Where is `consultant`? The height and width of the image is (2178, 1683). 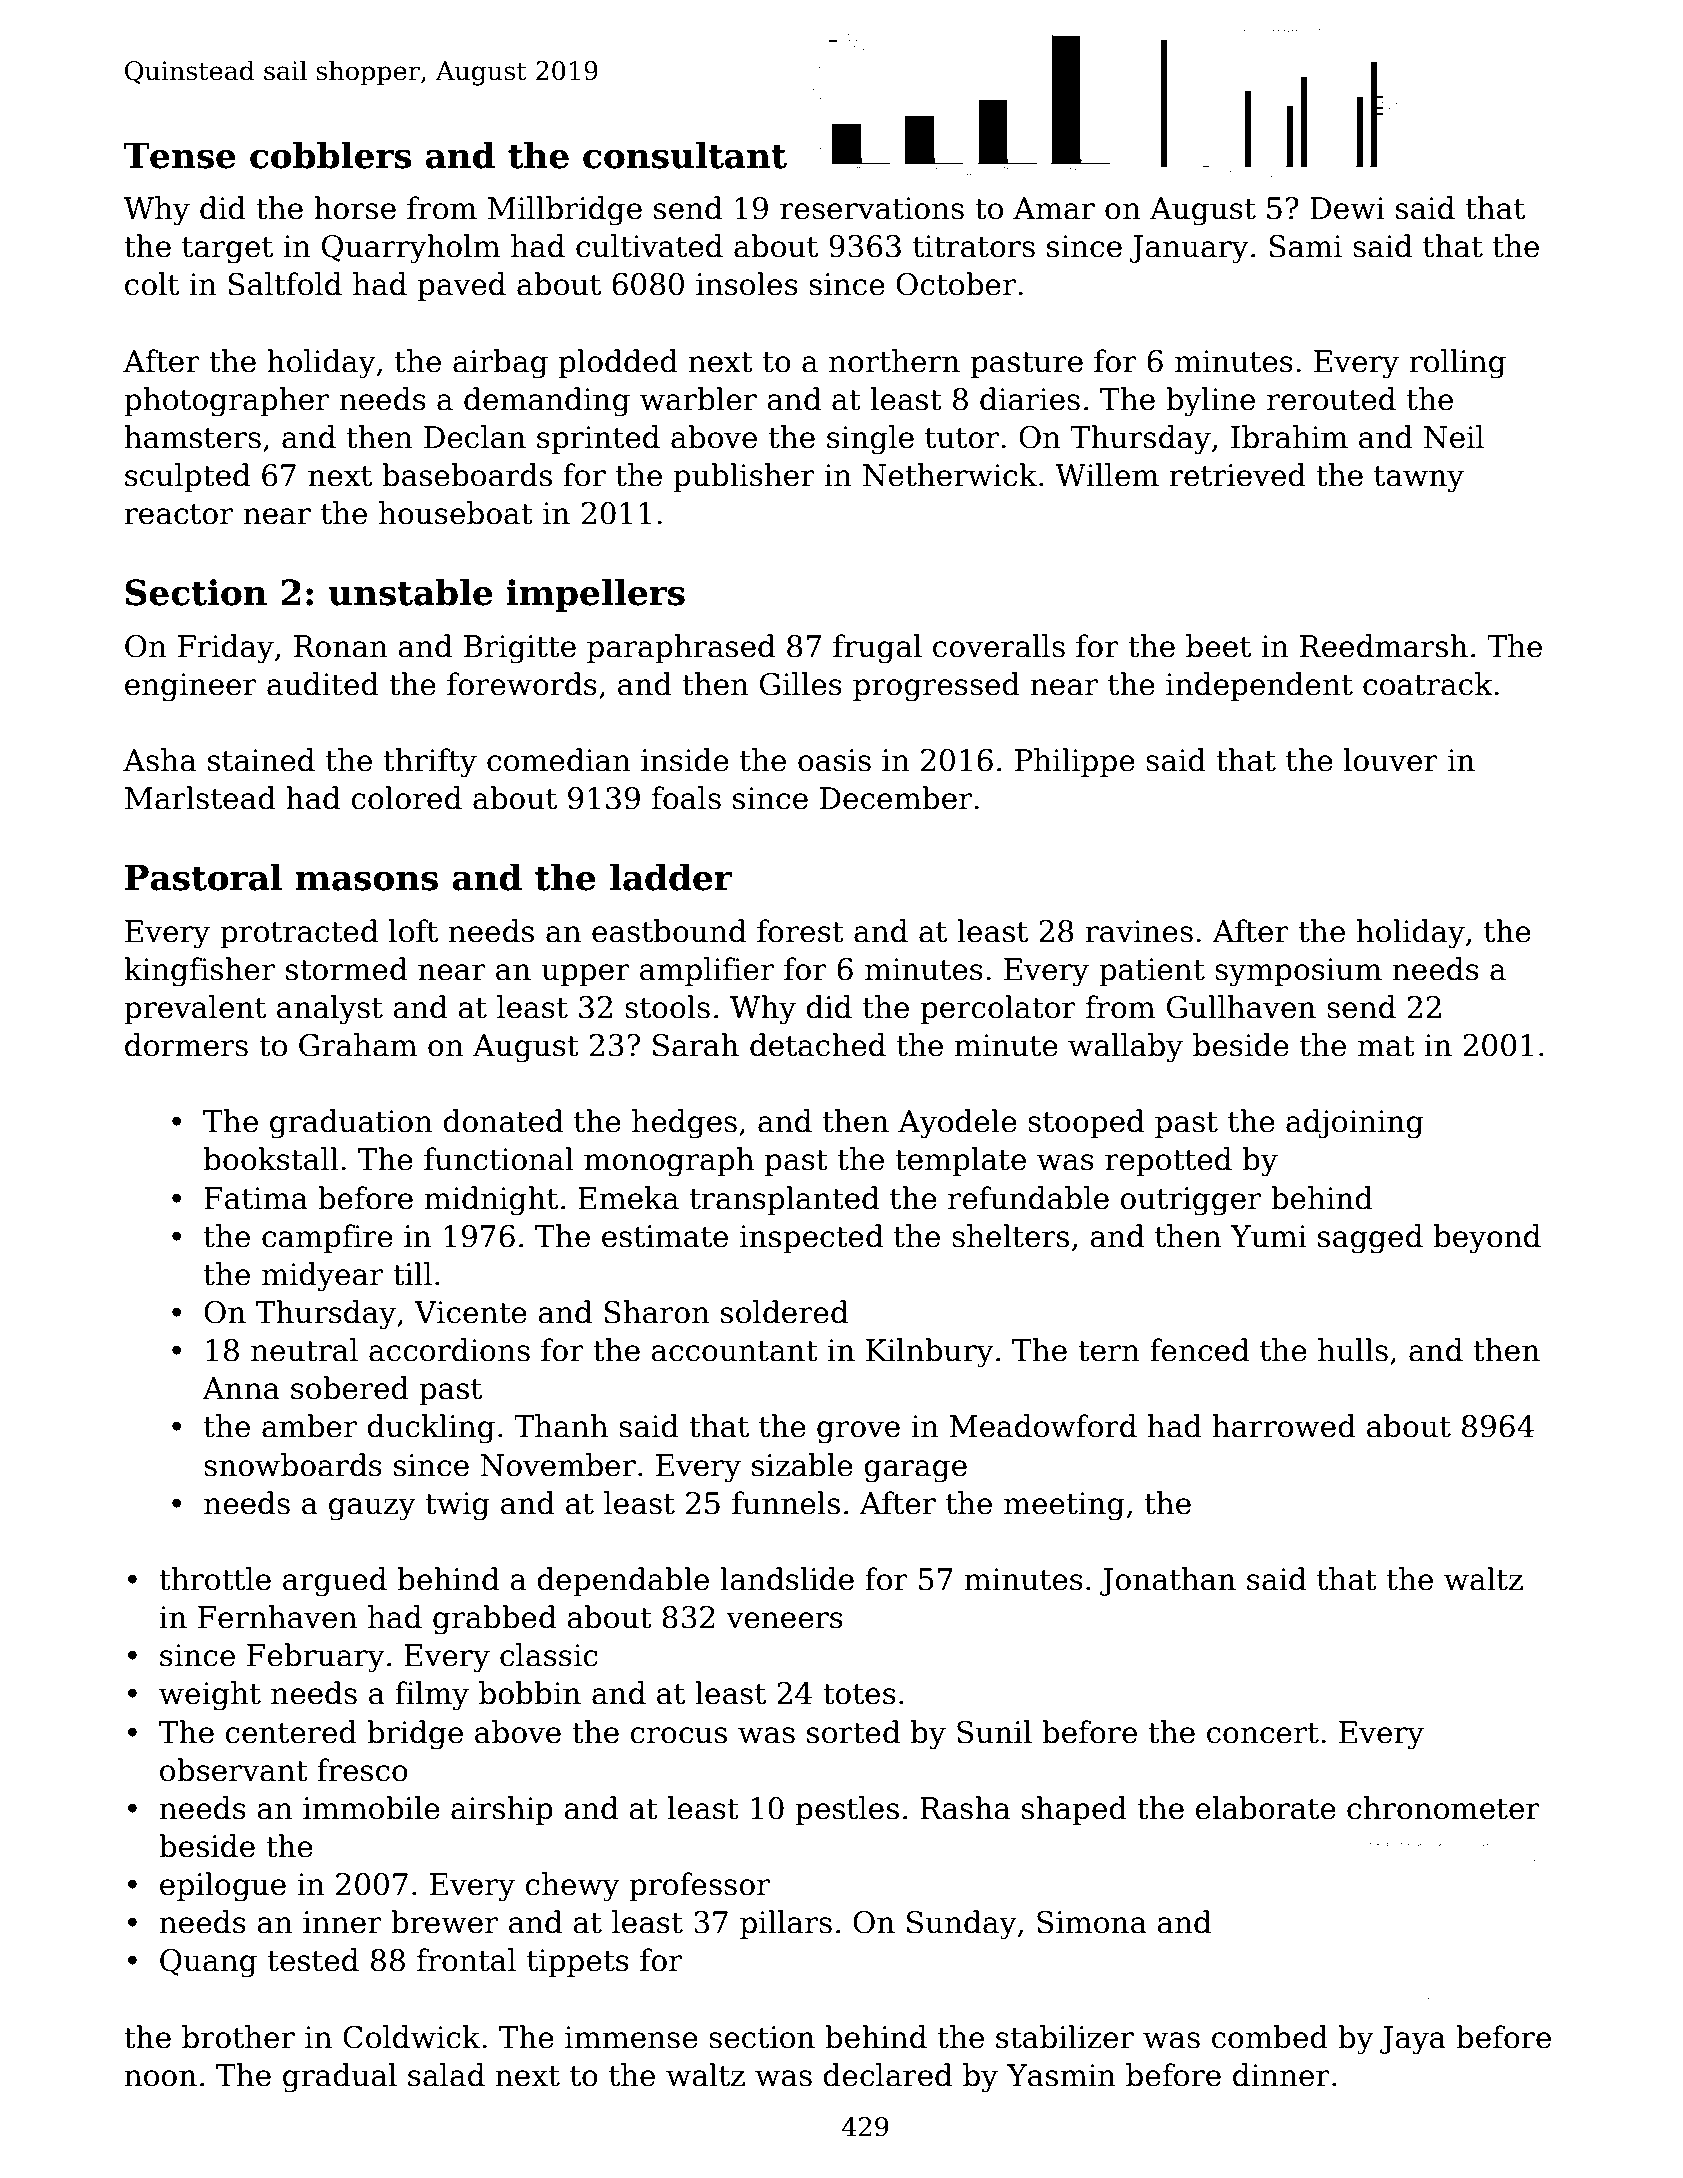 consultant is located at coordinates (685, 155).
